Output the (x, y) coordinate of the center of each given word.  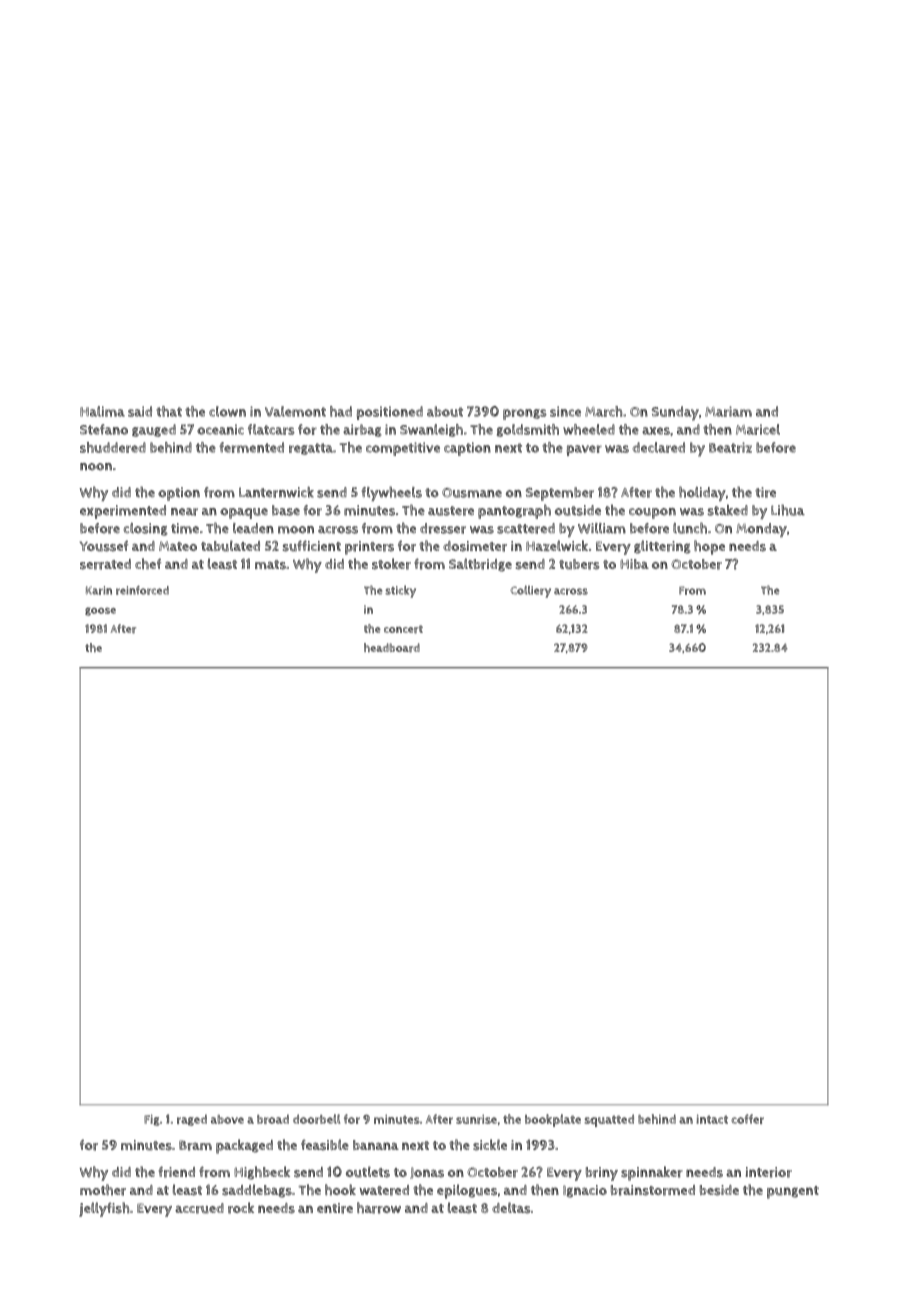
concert (403, 629)
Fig (152, 1120)
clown (227, 411)
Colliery (530, 591)
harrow (379, 1208)
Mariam (728, 411)
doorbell (316, 1119)
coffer (747, 1119)
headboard (392, 648)
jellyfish (104, 1209)
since (565, 411)
